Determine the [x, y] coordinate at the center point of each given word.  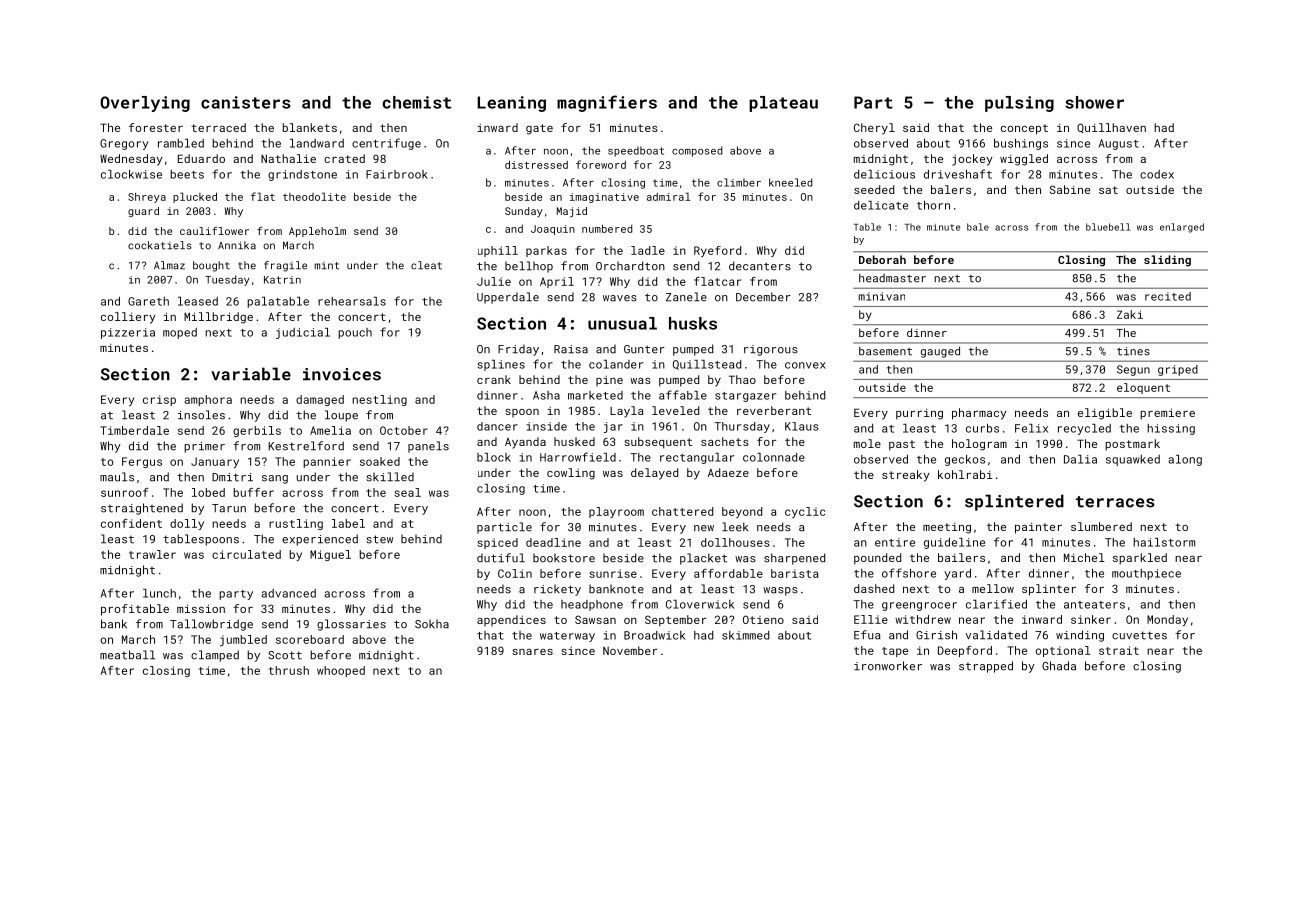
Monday [1167, 620]
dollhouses [735, 542]
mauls [117, 477]
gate [539, 129]
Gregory [124, 144]
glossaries [351, 625]
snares [532, 652]
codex [1157, 174]
